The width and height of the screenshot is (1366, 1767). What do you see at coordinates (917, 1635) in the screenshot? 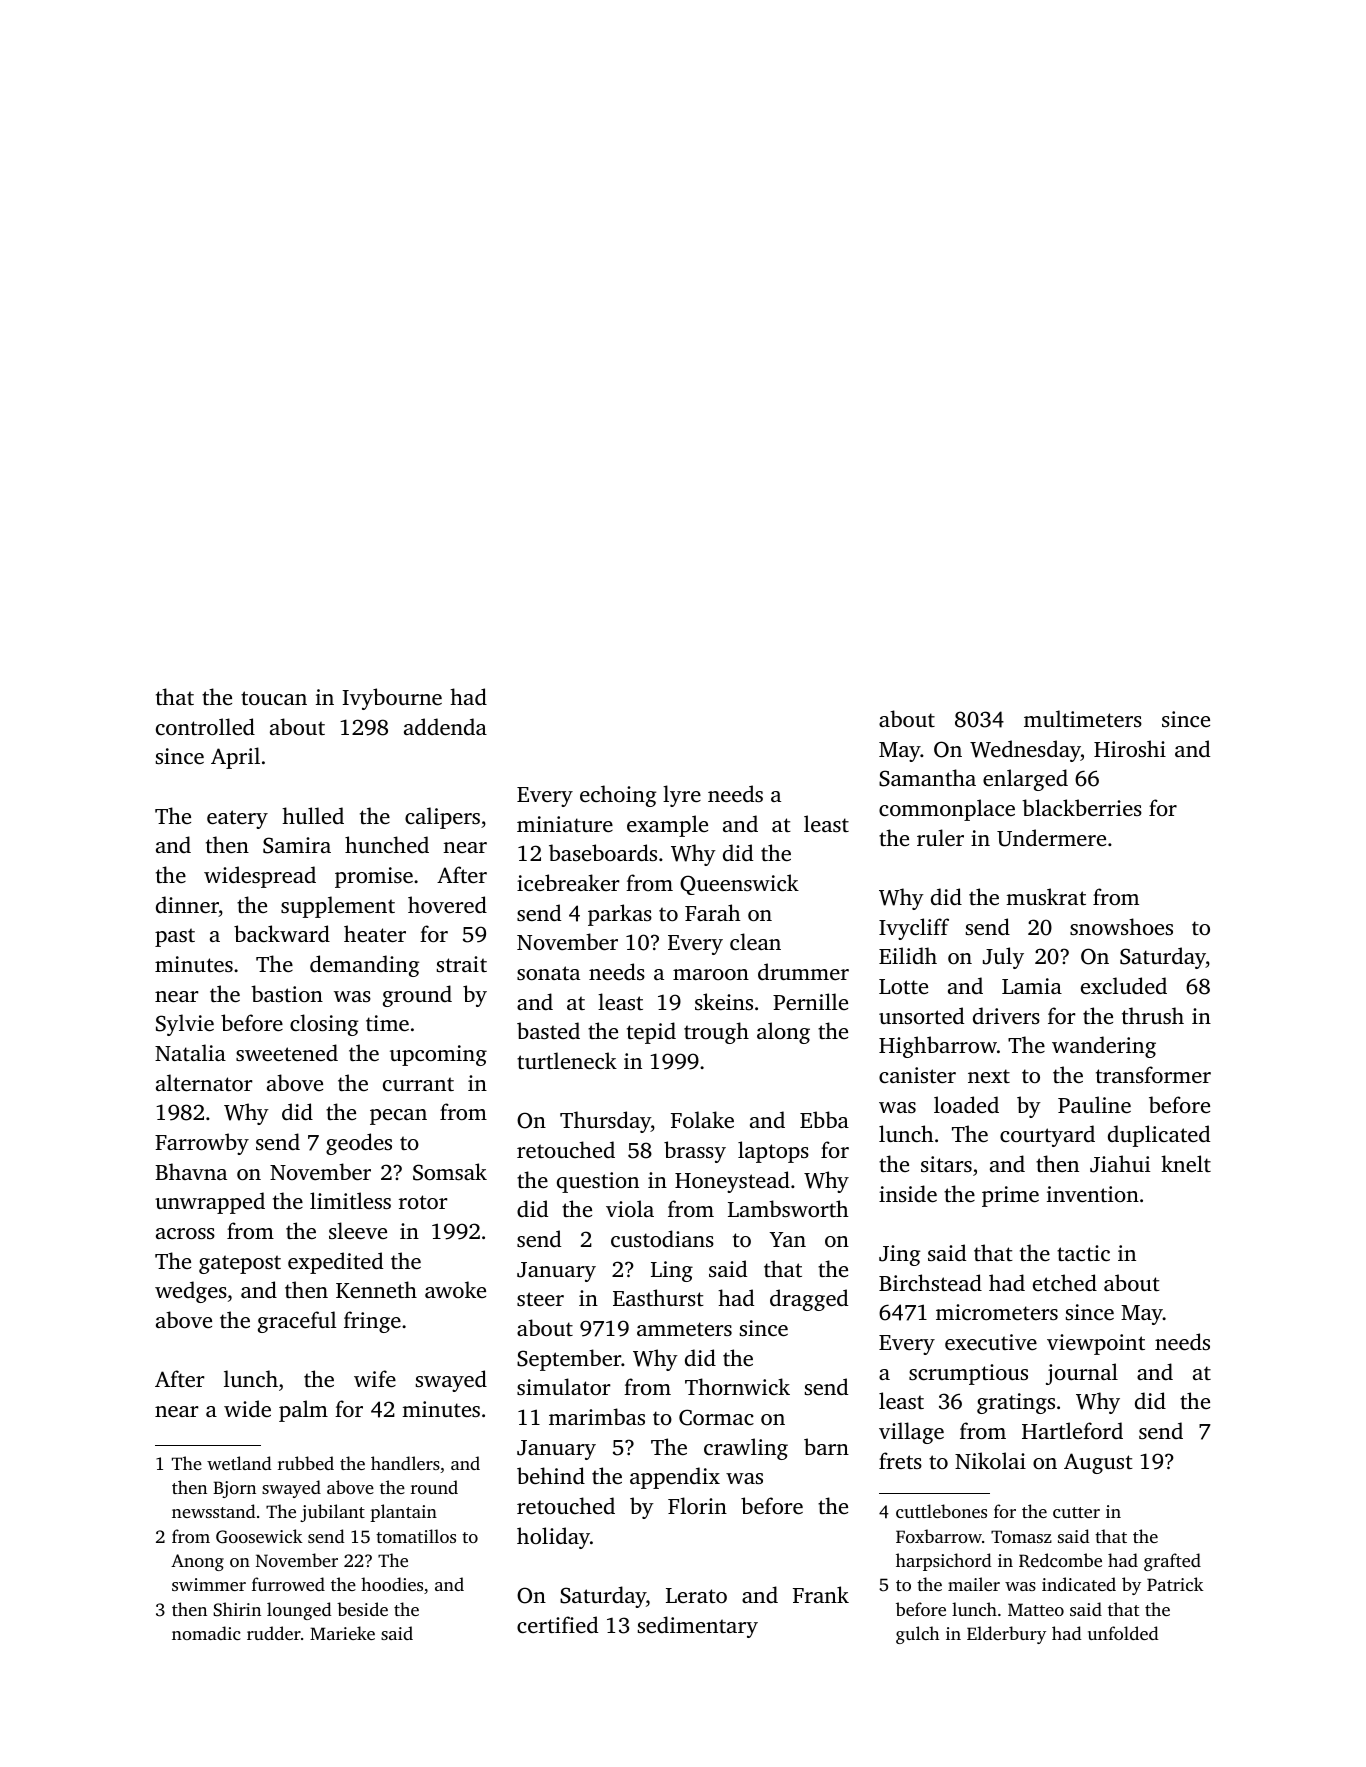
I see `gulch` at bounding box center [917, 1635].
